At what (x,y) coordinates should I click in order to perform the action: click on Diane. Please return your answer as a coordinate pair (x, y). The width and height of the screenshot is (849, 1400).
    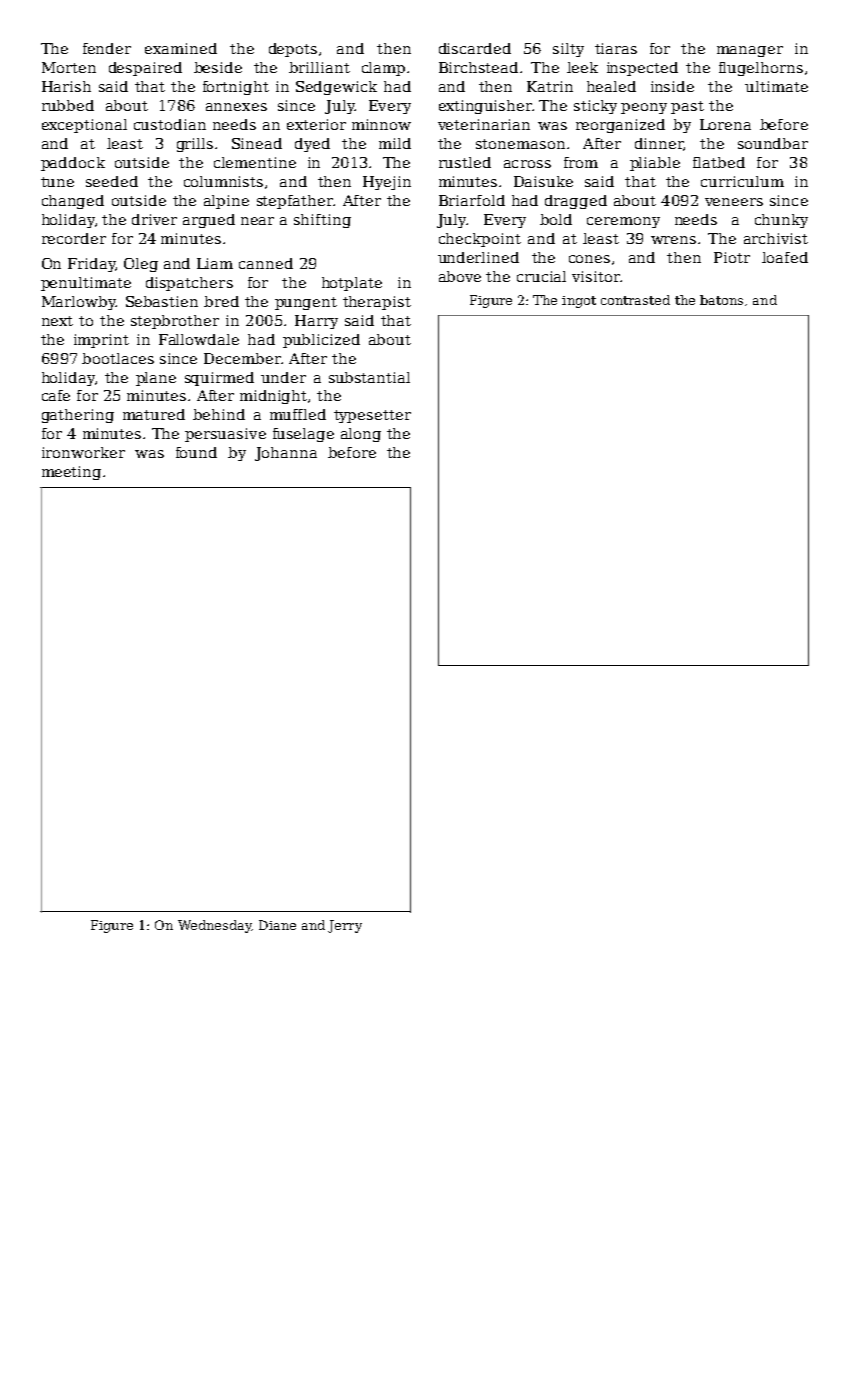
    Looking at the image, I should click on (277, 925).
